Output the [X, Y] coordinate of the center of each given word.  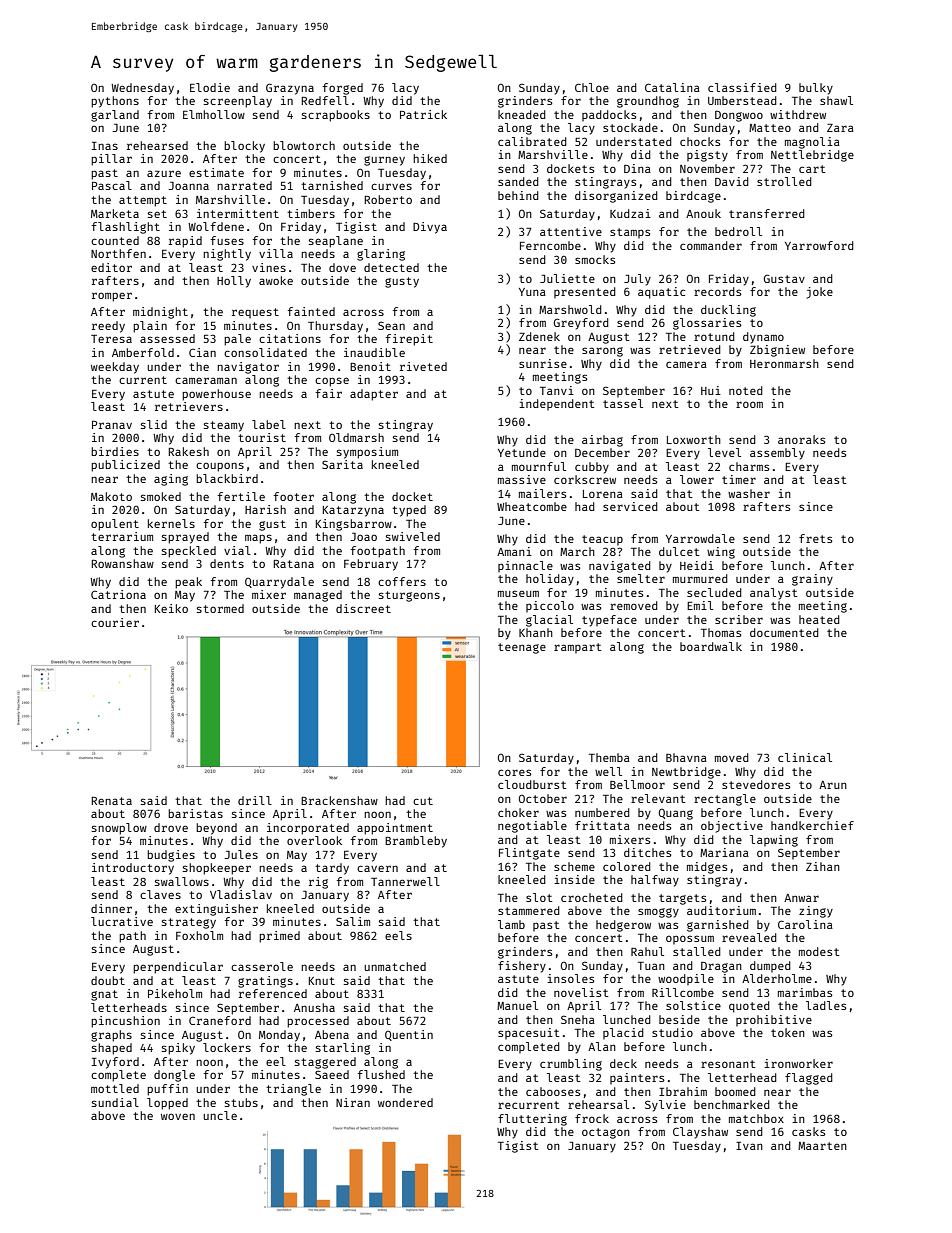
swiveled [413, 536]
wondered [405, 1102]
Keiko [171, 608]
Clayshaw [700, 1133]
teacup [602, 540]
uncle [220, 1115]
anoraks [801, 439]
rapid [185, 242]
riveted [423, 366]
